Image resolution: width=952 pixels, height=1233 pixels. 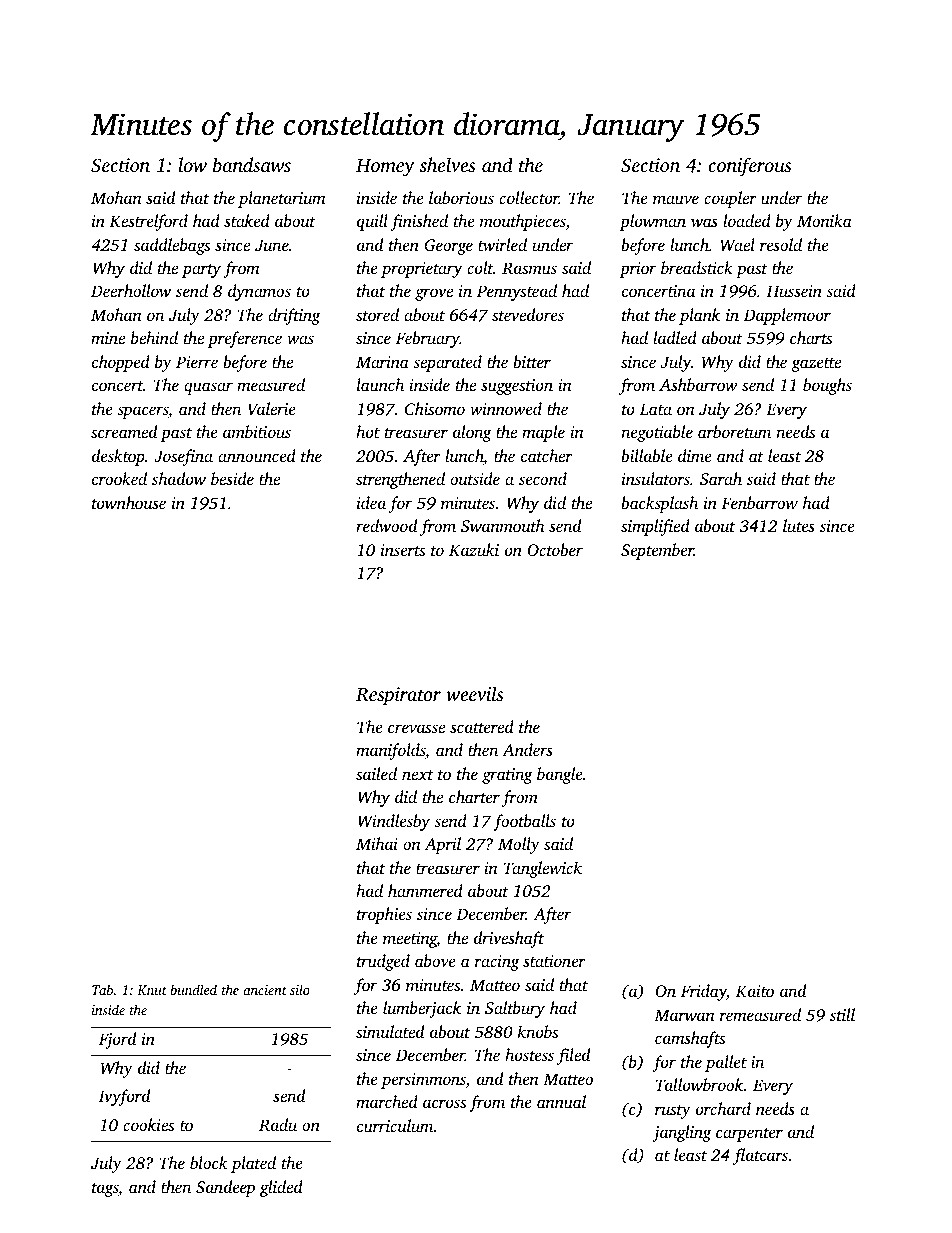 What do you see at coordinates (759, 502) in the image?
I see `Fenbarrow` at bounding box center [759, 502].
